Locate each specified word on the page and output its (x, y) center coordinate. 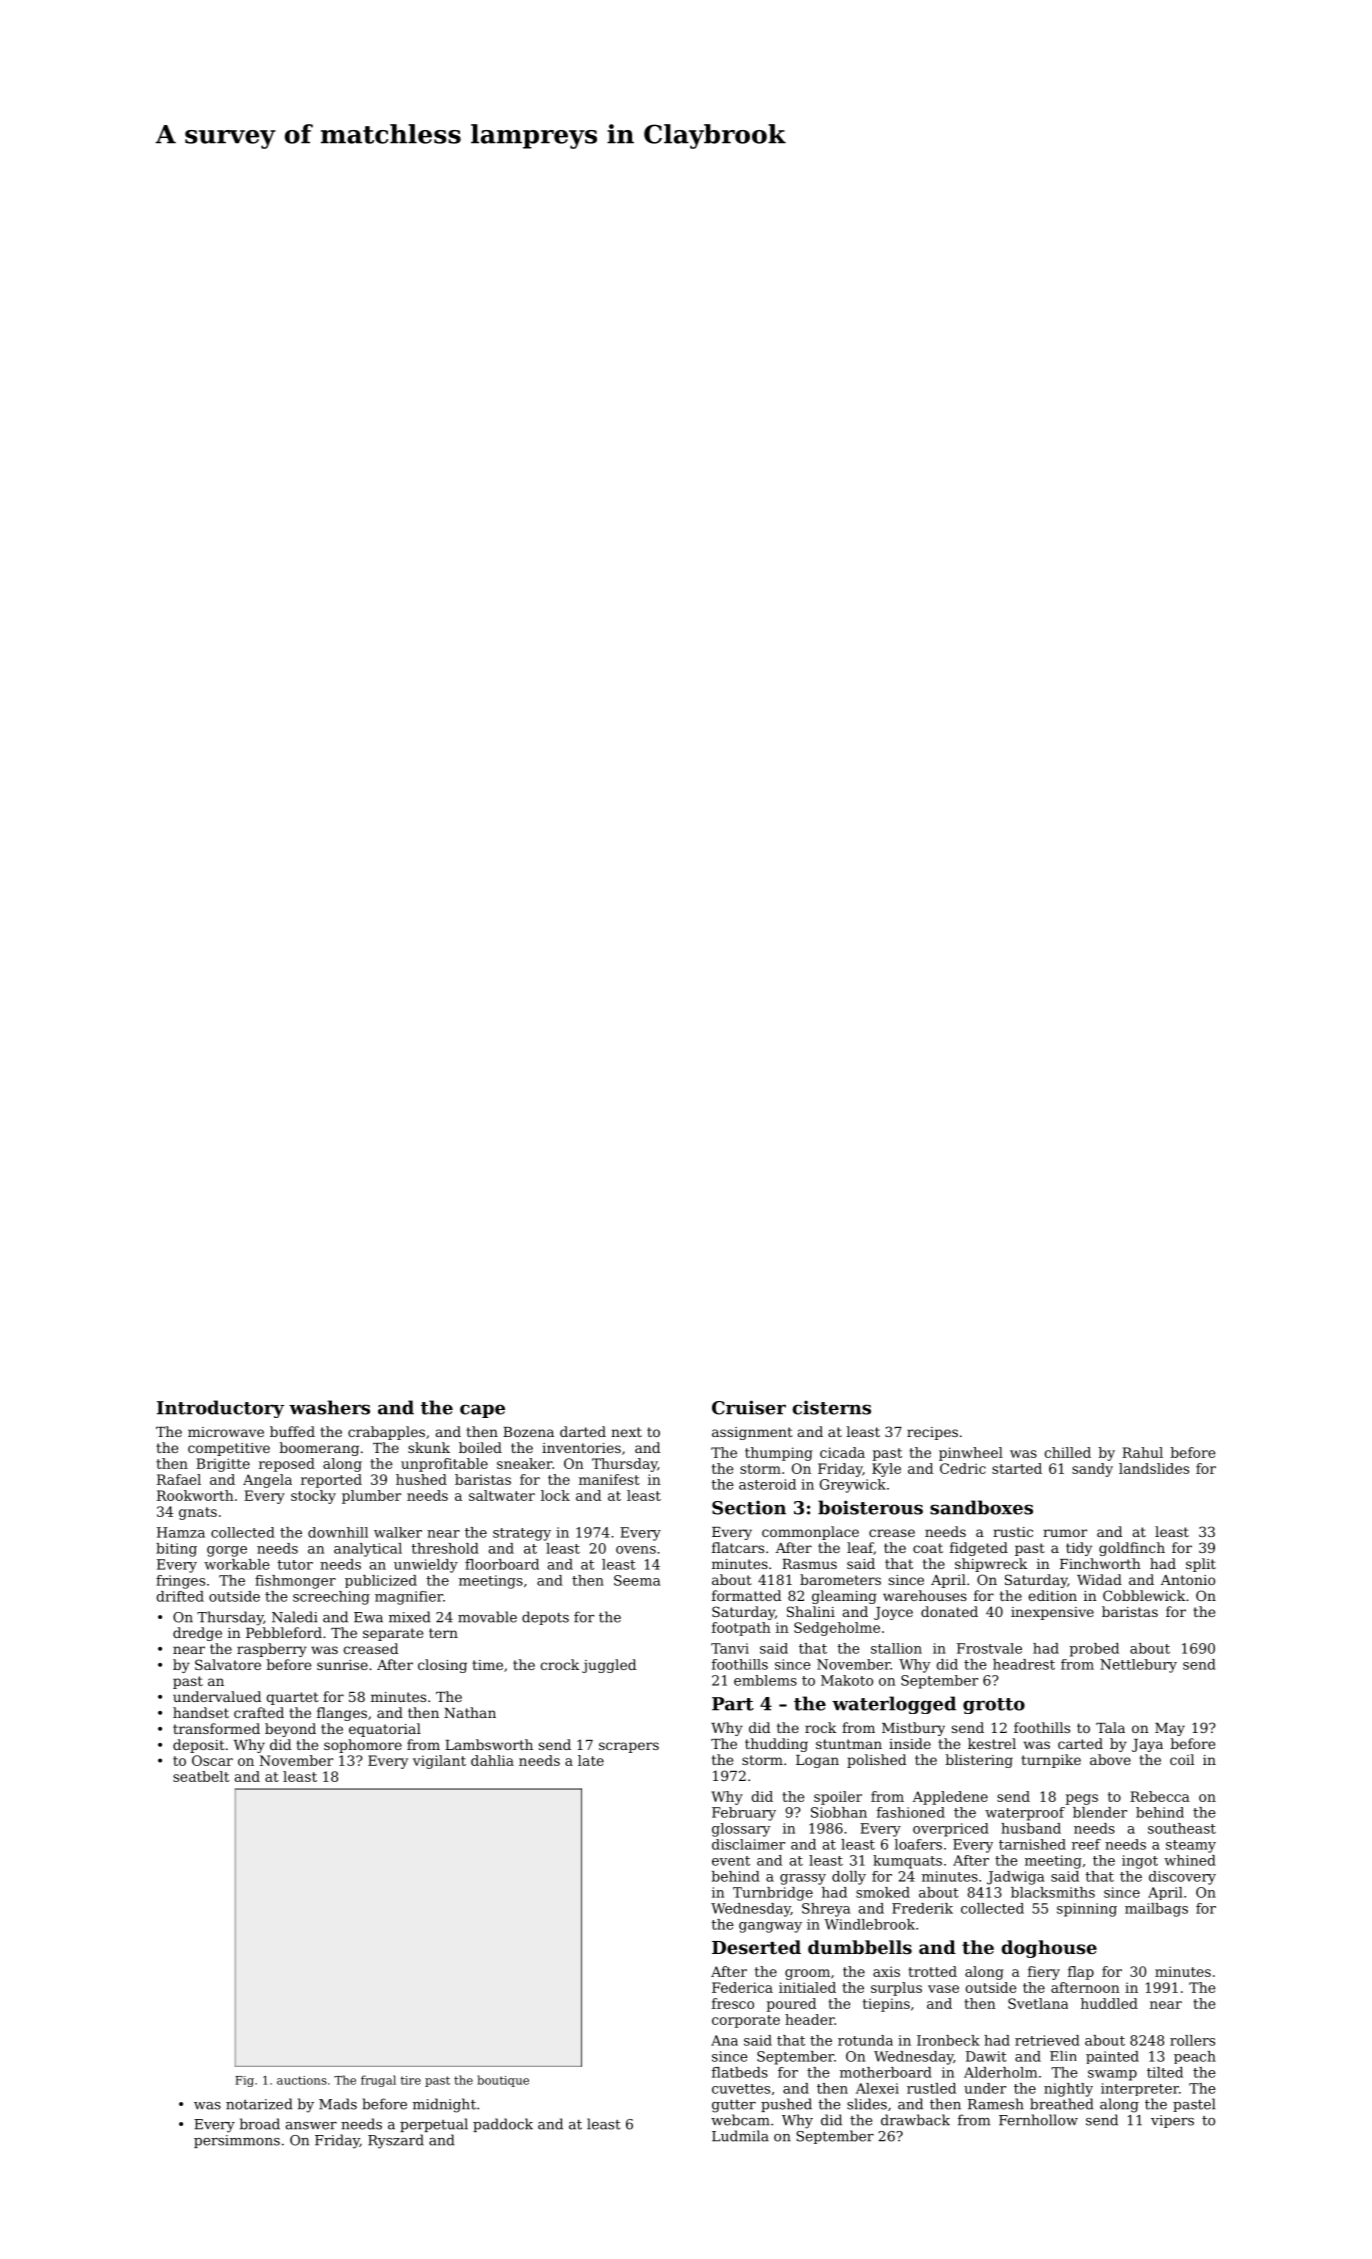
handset (201, 1712)
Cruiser (749, 1407)
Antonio (1188, 1580)
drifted (180, 1596)
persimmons (237, 2141)
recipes (932, 1433)
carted (1080, 1743)
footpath (741, 1629)
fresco (733, 2003)
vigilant (439, 1762)
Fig (244, 2081)
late (591, 1760)
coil (1182, 1759)
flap (1081, 1973)
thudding (776, 1745)
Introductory (220, 1409)
